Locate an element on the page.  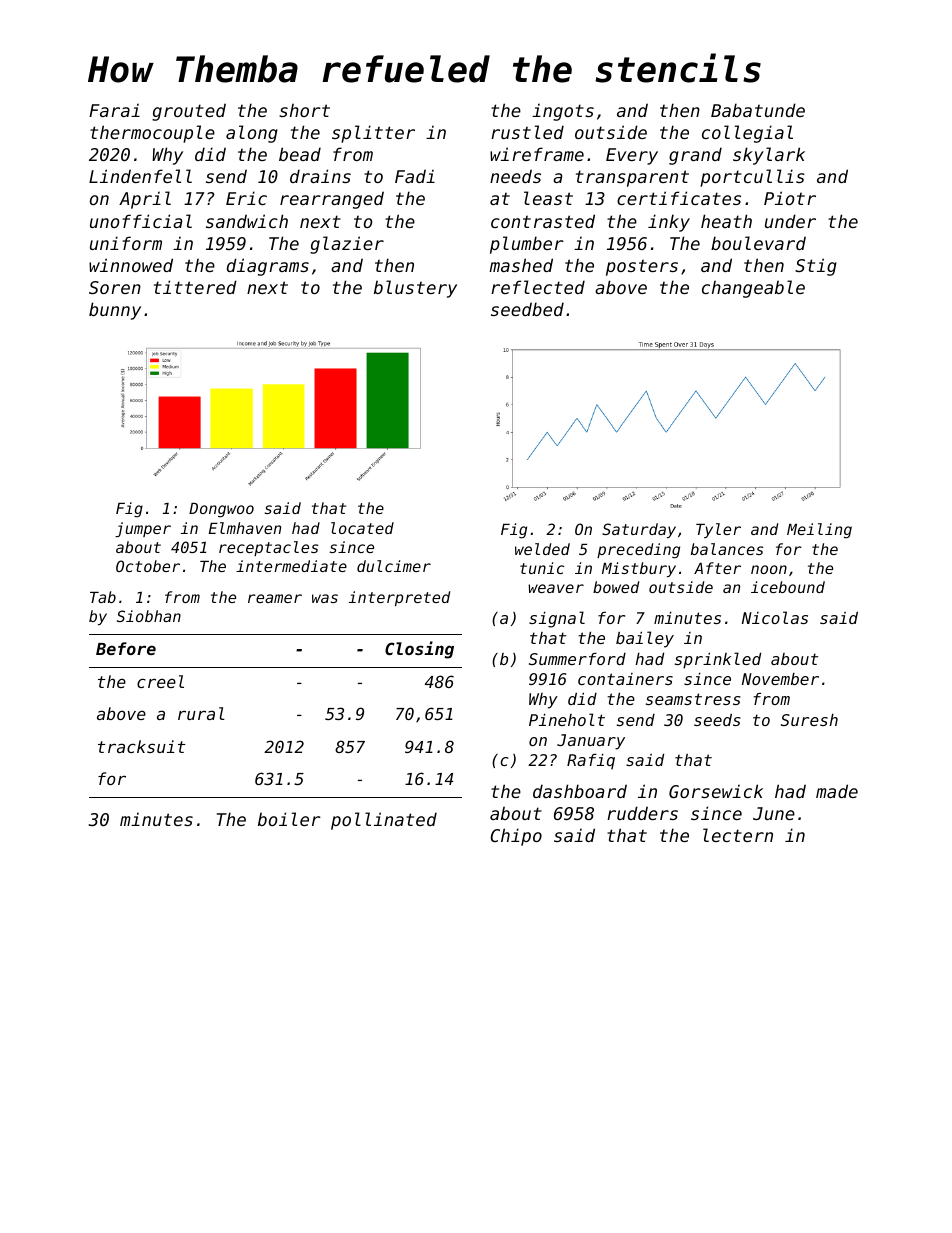
tracksuit is located at coordinates (142, 746).
